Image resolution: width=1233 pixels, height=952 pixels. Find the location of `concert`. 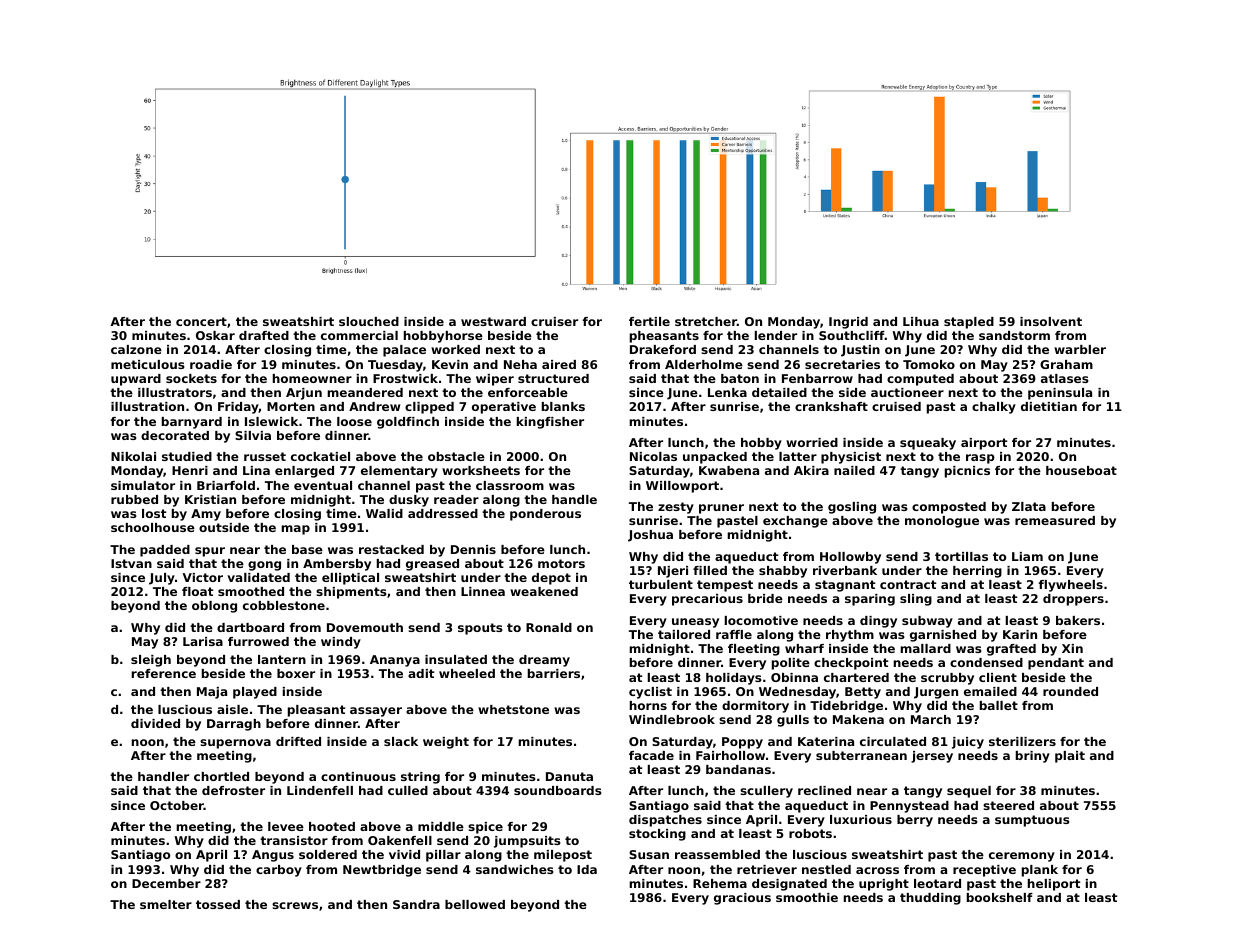

concert is located at coordinates (201, 321).
